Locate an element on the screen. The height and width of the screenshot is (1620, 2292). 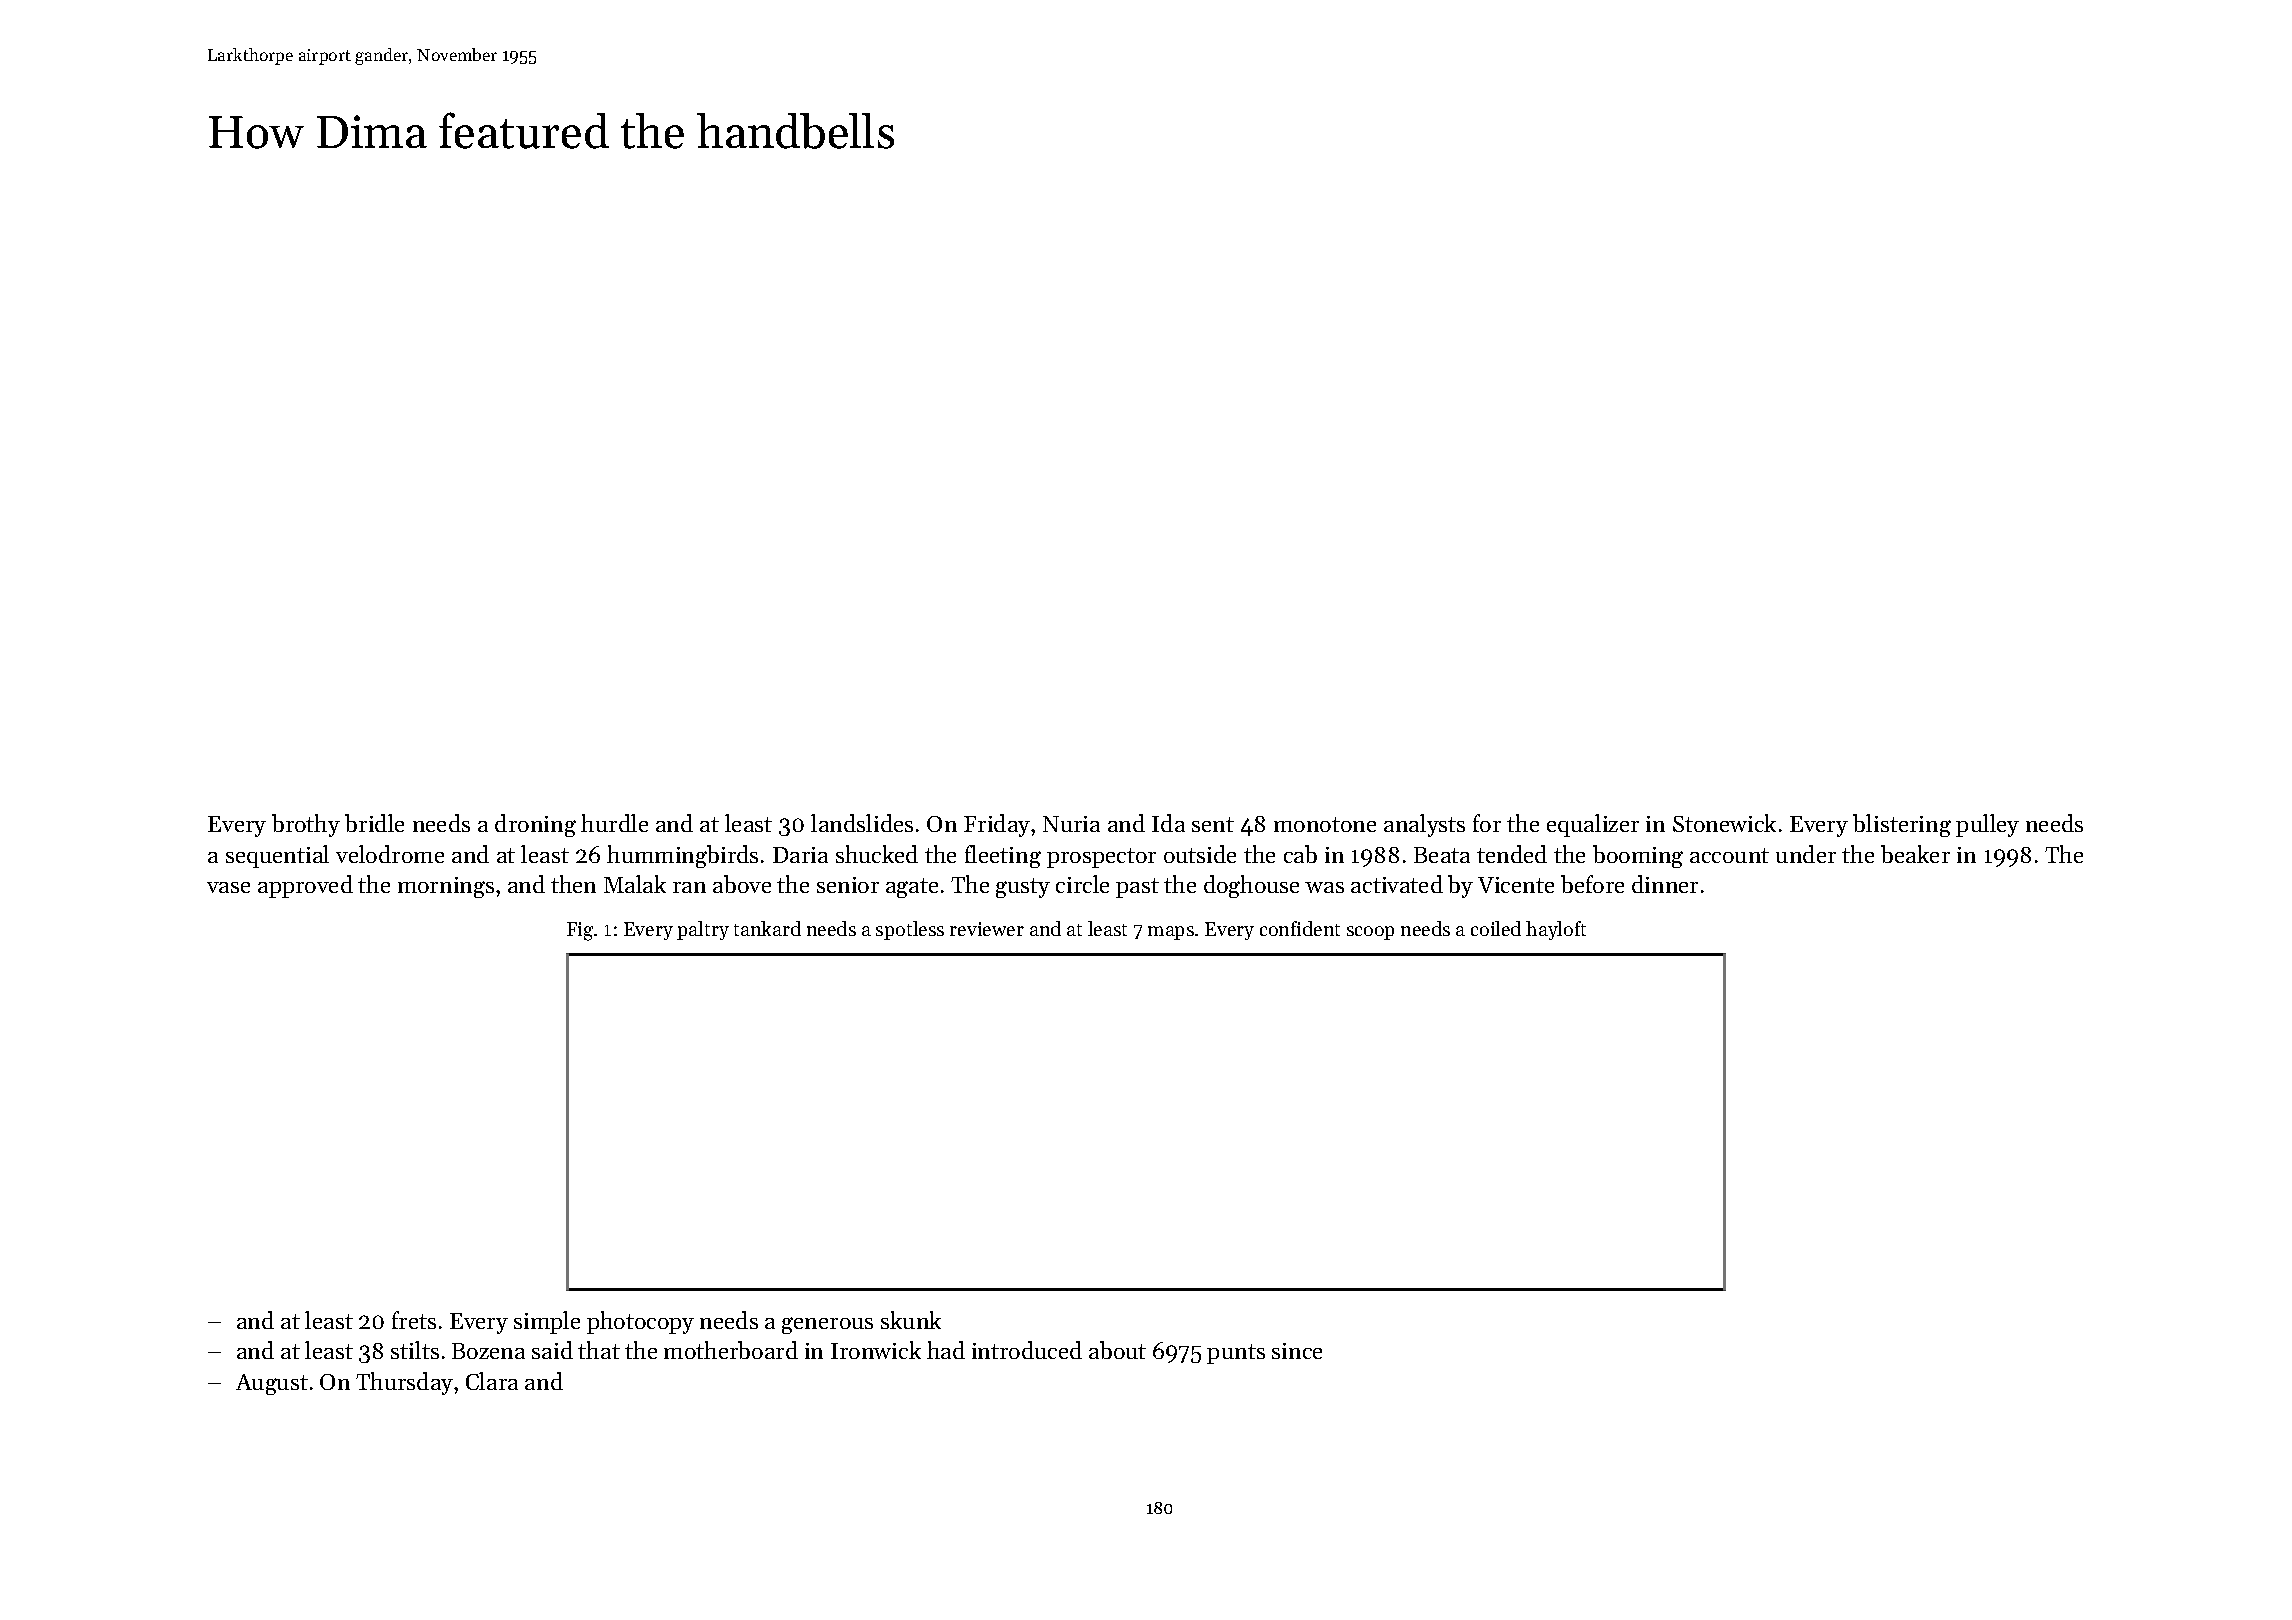
landslides is located at coordinates (862, 823).
